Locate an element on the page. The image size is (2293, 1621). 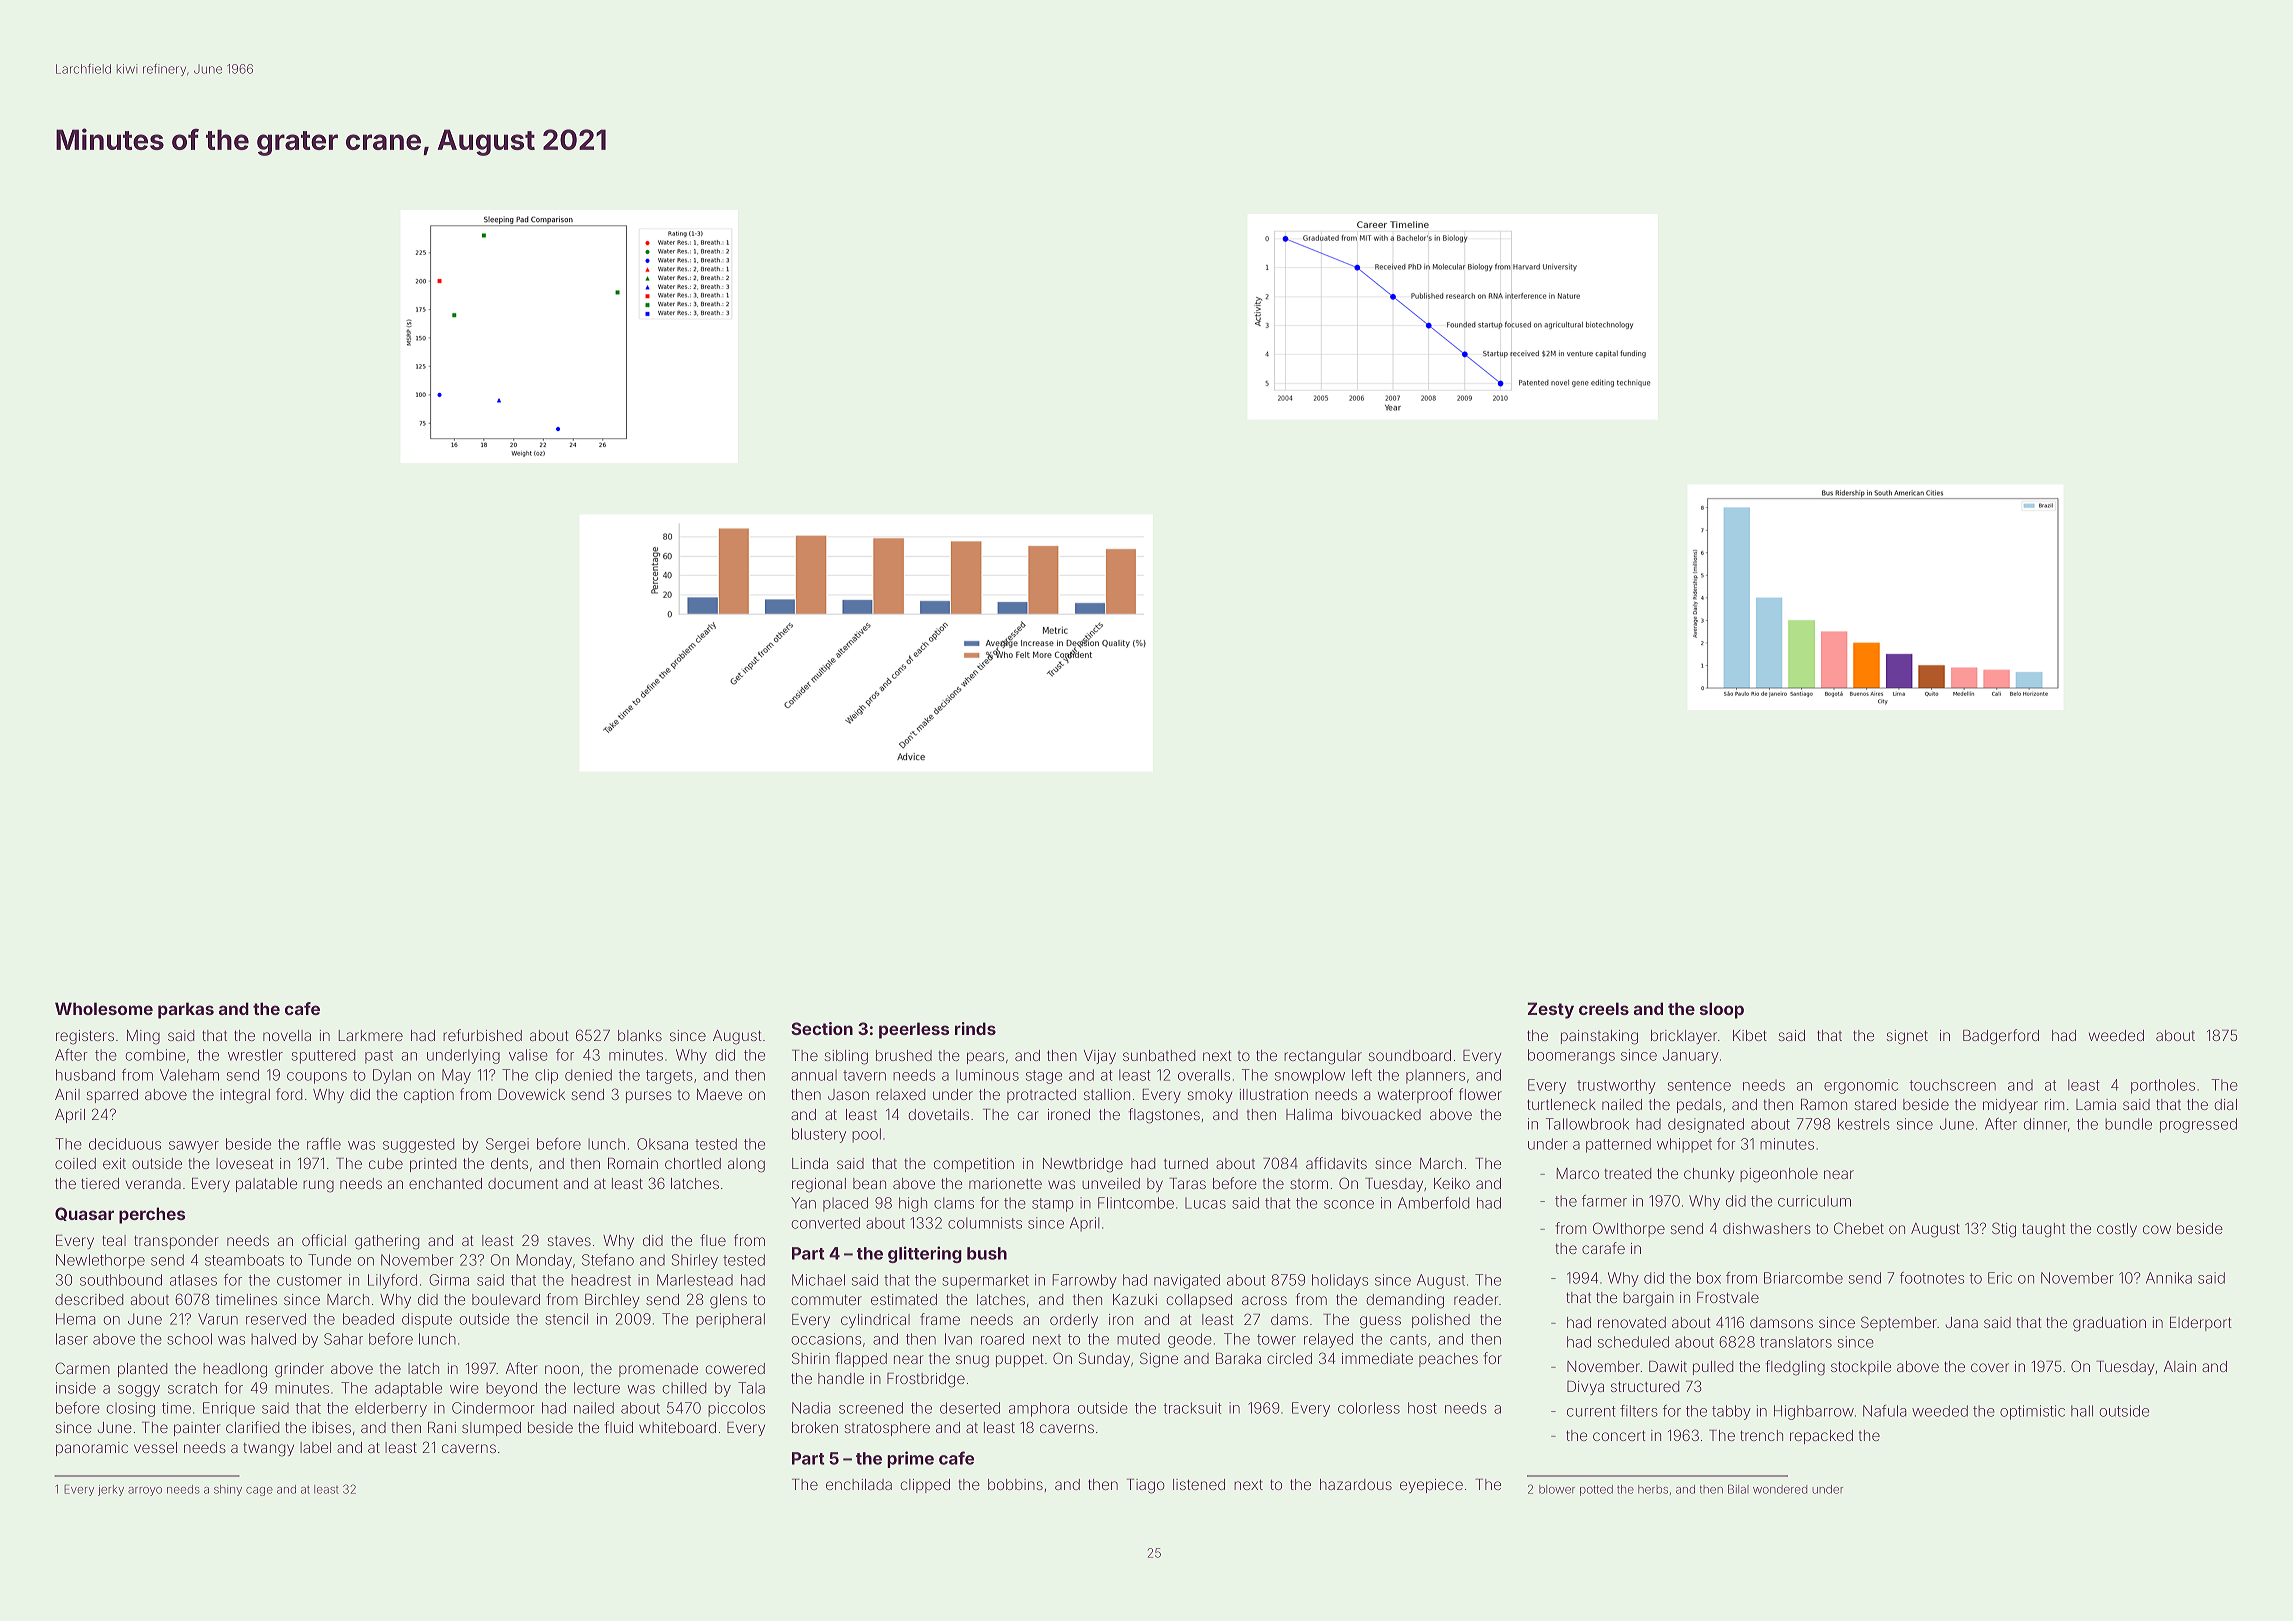
affidavits is located at coordinates (1336, 1163).
